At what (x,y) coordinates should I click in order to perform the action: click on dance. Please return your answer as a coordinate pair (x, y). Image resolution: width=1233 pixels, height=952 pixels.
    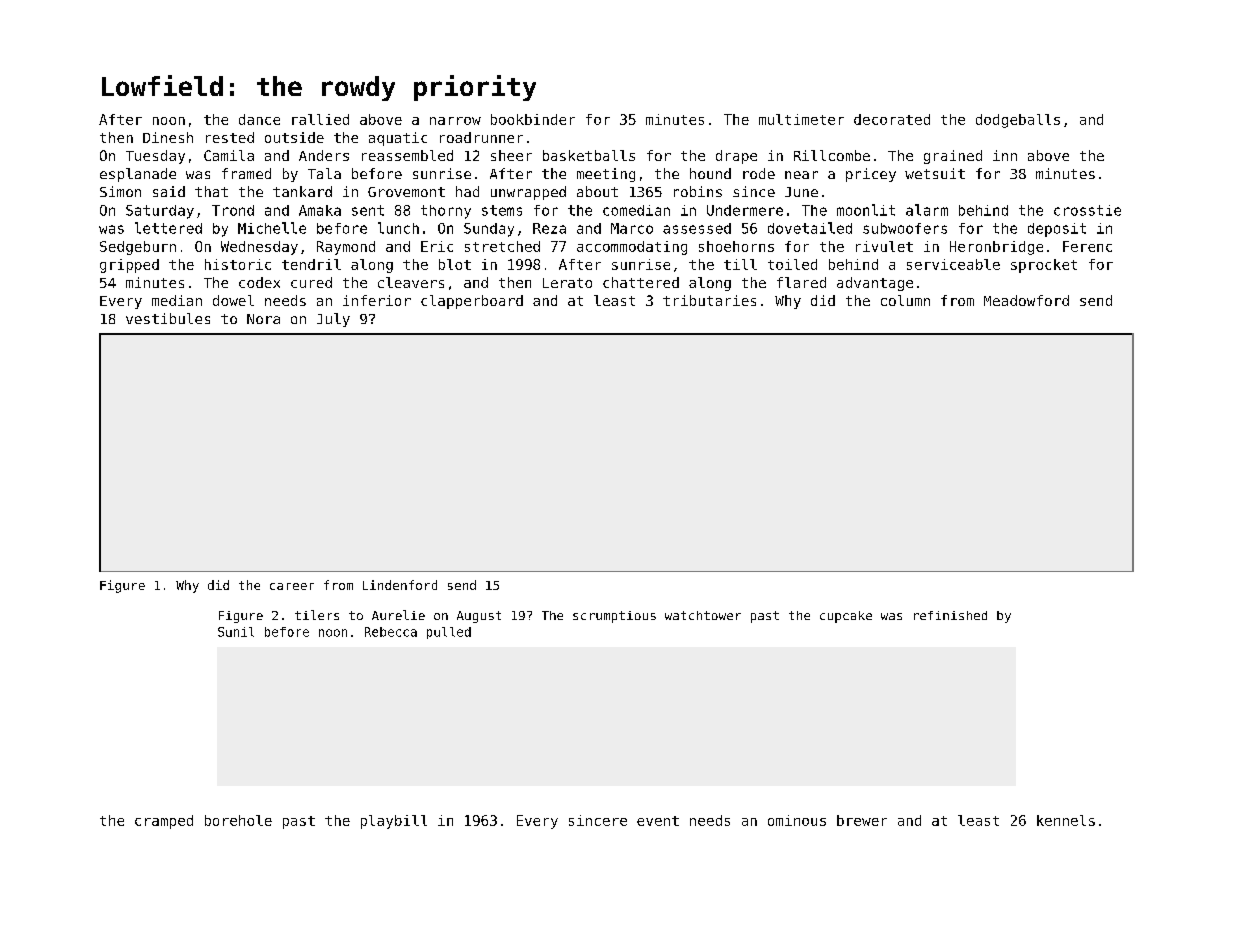
    Looking at the image, I should click on (259, 119).
